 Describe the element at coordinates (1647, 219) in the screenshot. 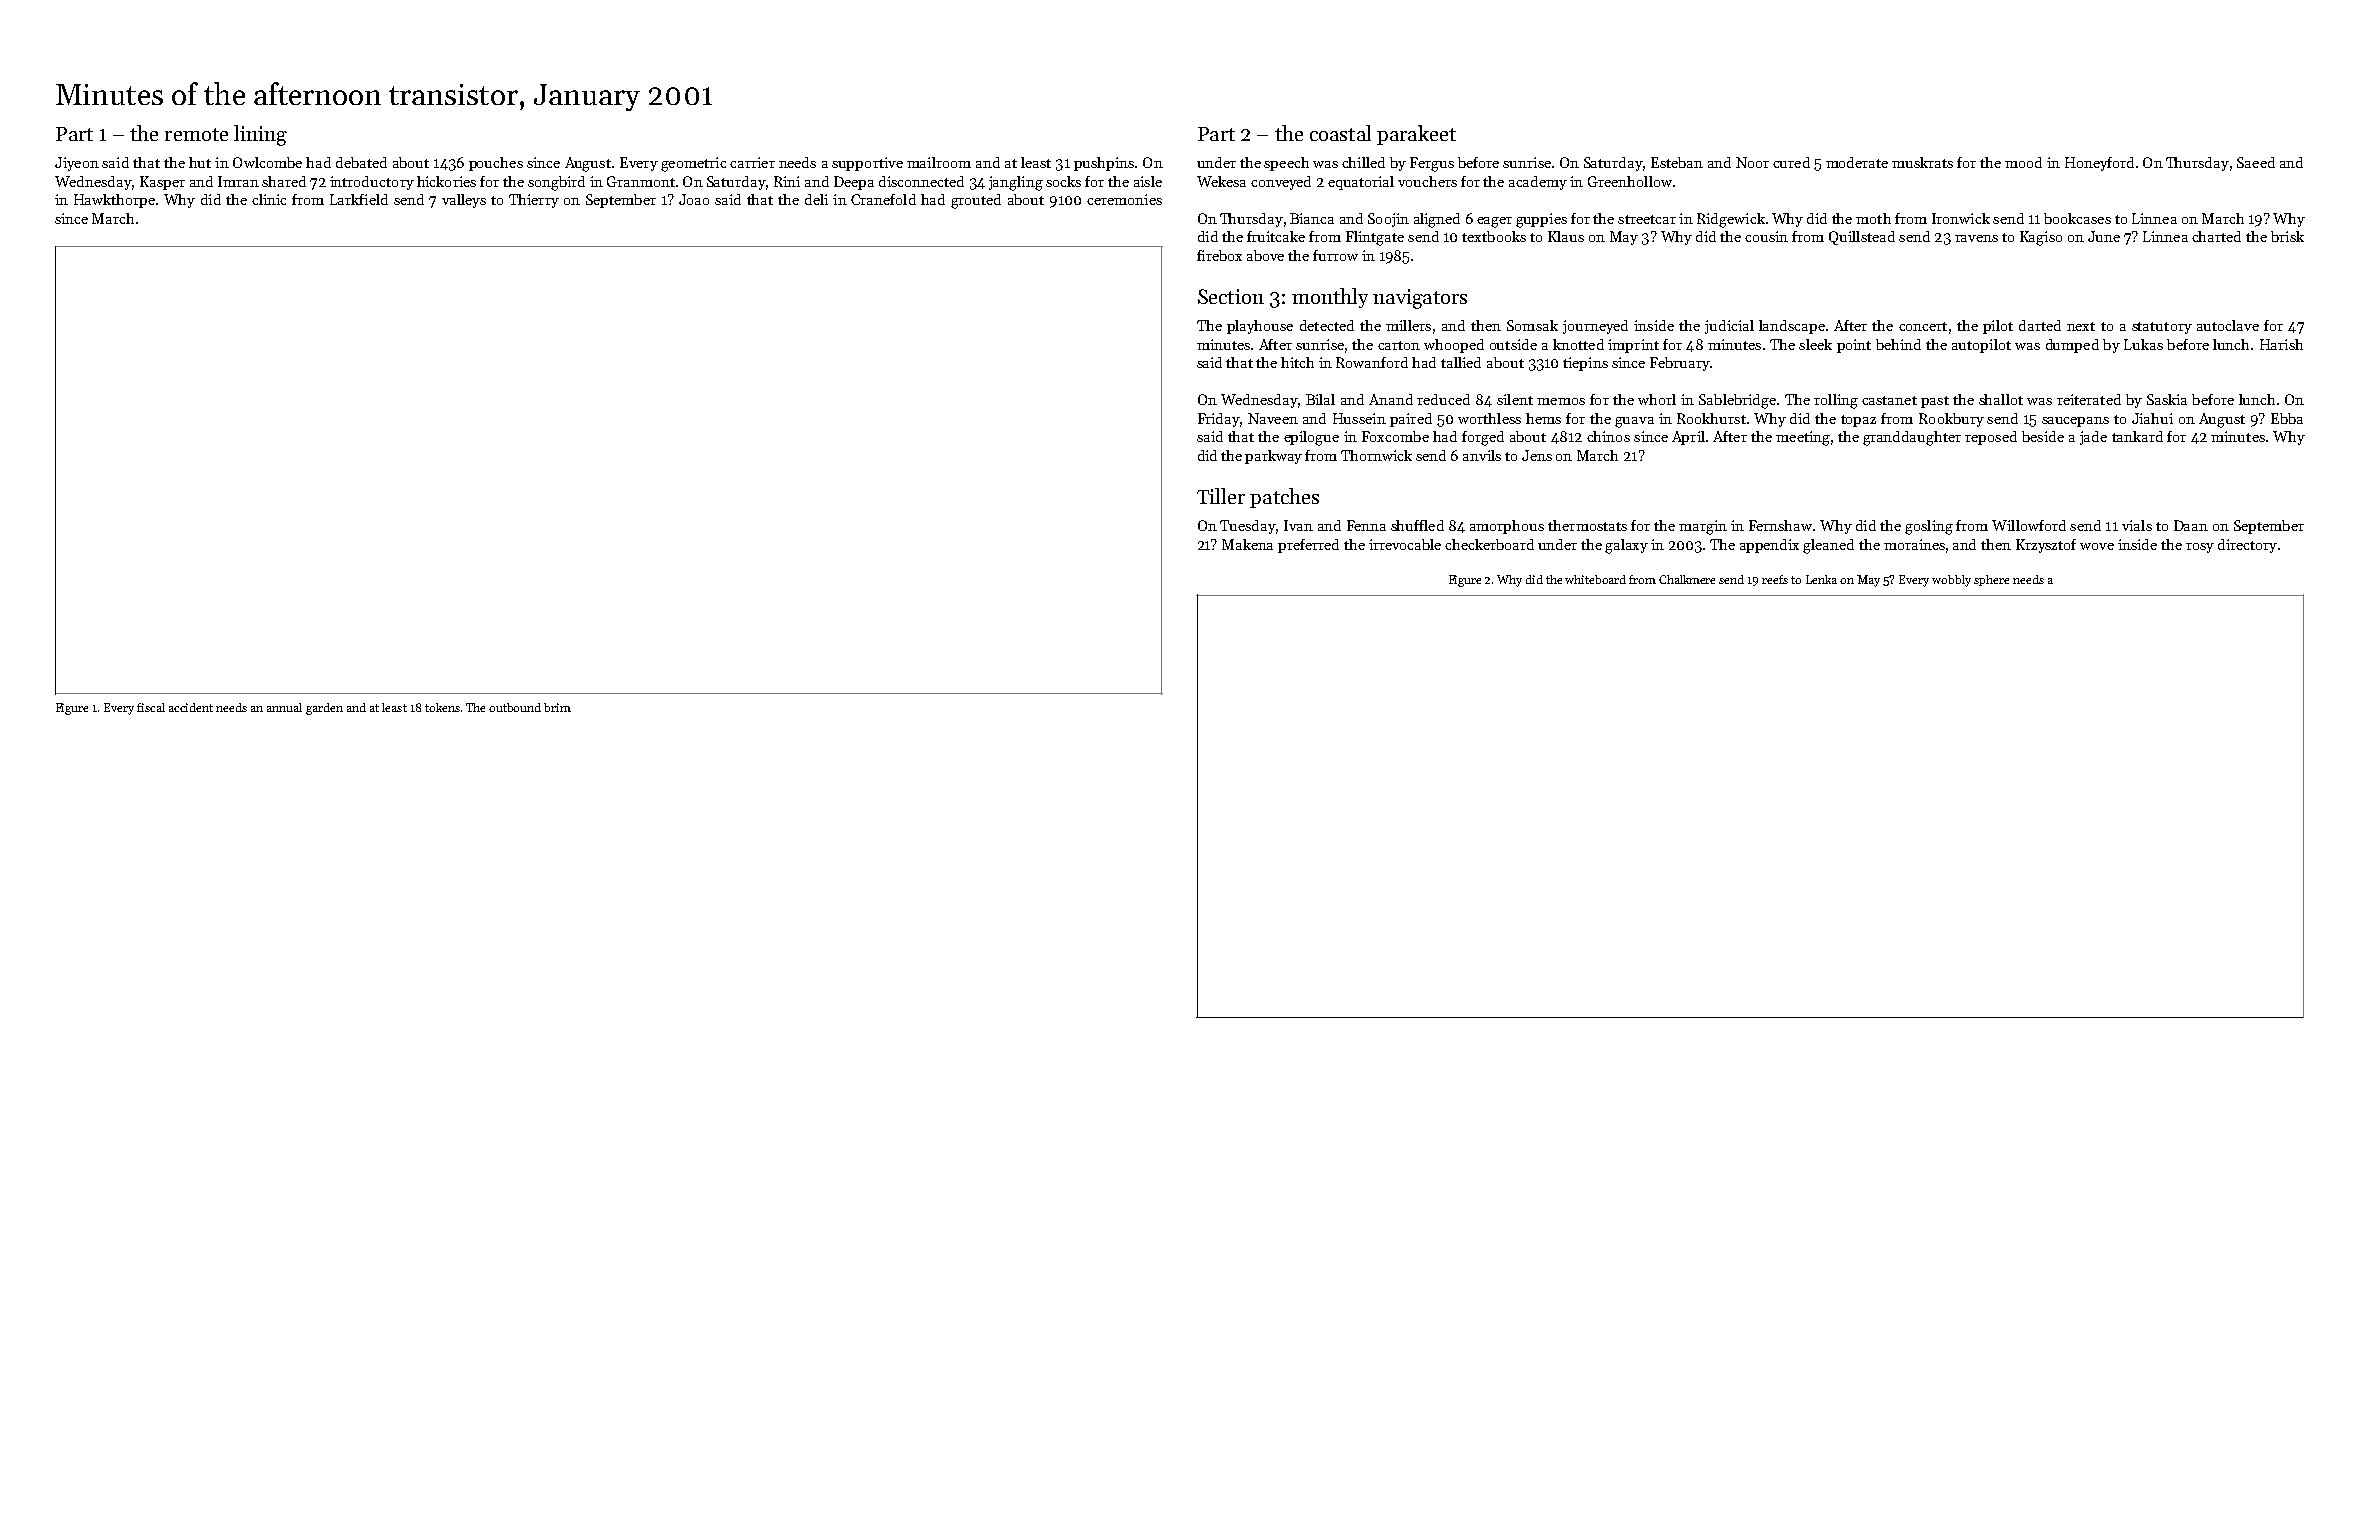

I see `streetcar` at that location.
